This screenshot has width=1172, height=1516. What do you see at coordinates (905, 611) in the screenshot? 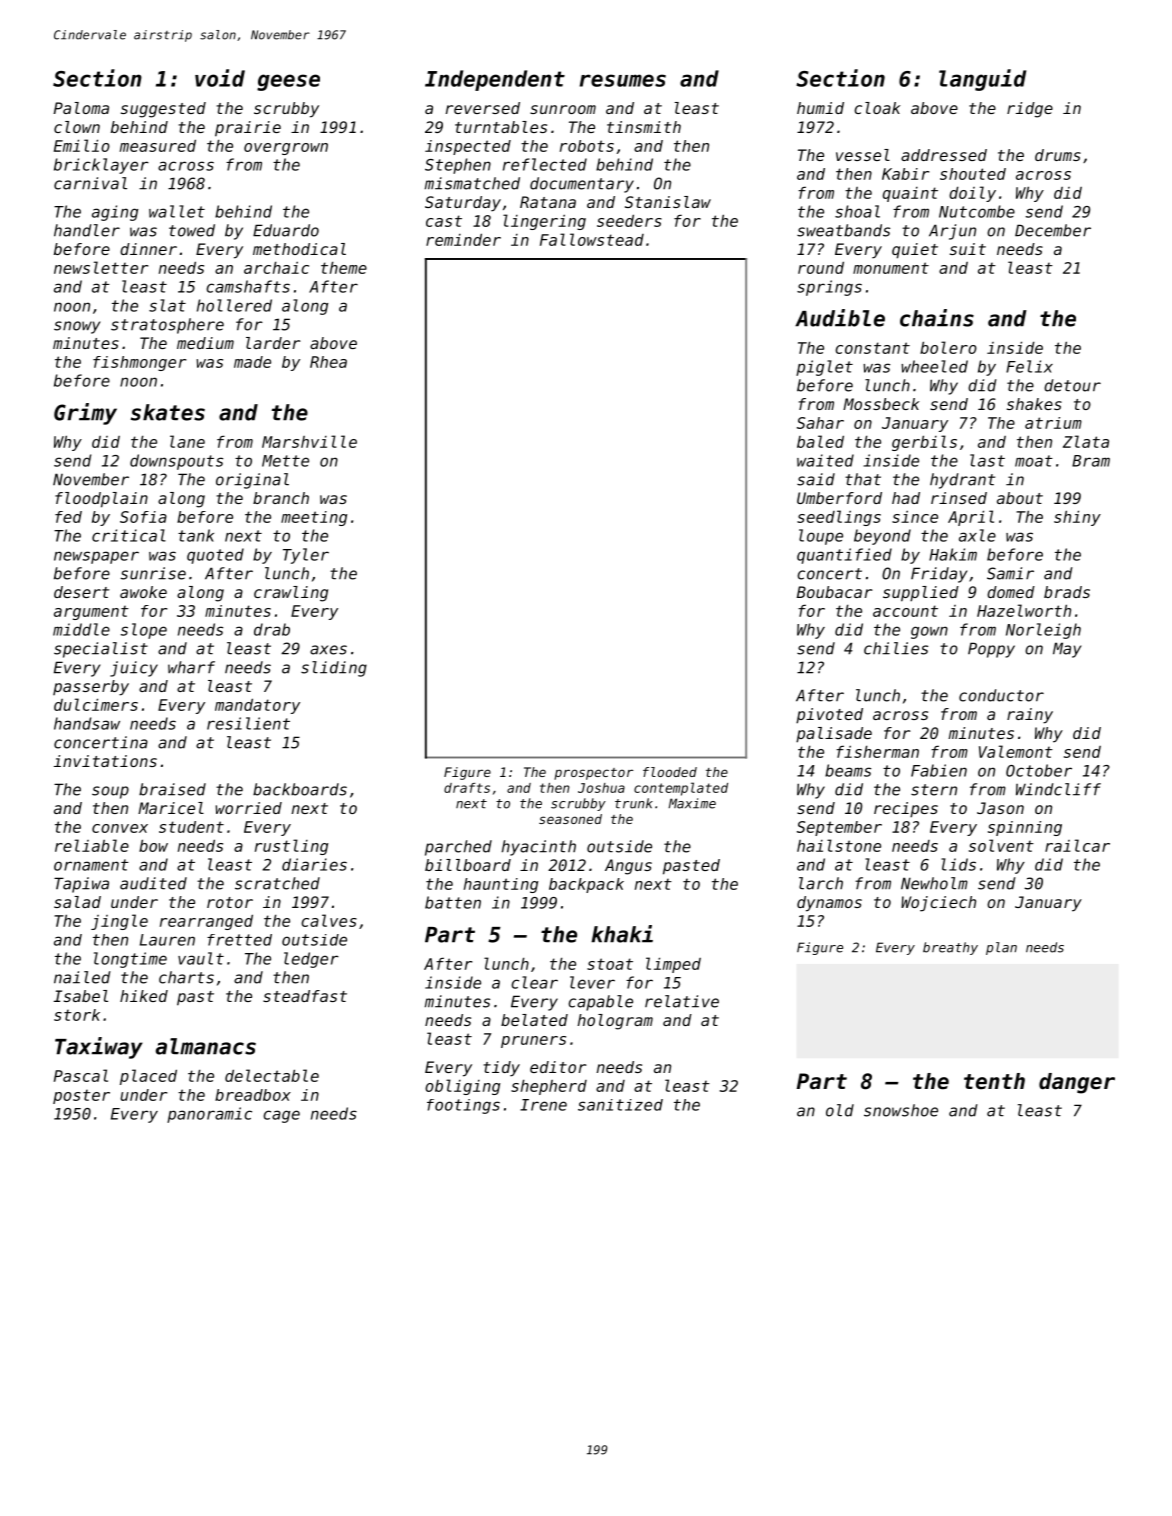
I see `account` at bounding box center [905, 611].
